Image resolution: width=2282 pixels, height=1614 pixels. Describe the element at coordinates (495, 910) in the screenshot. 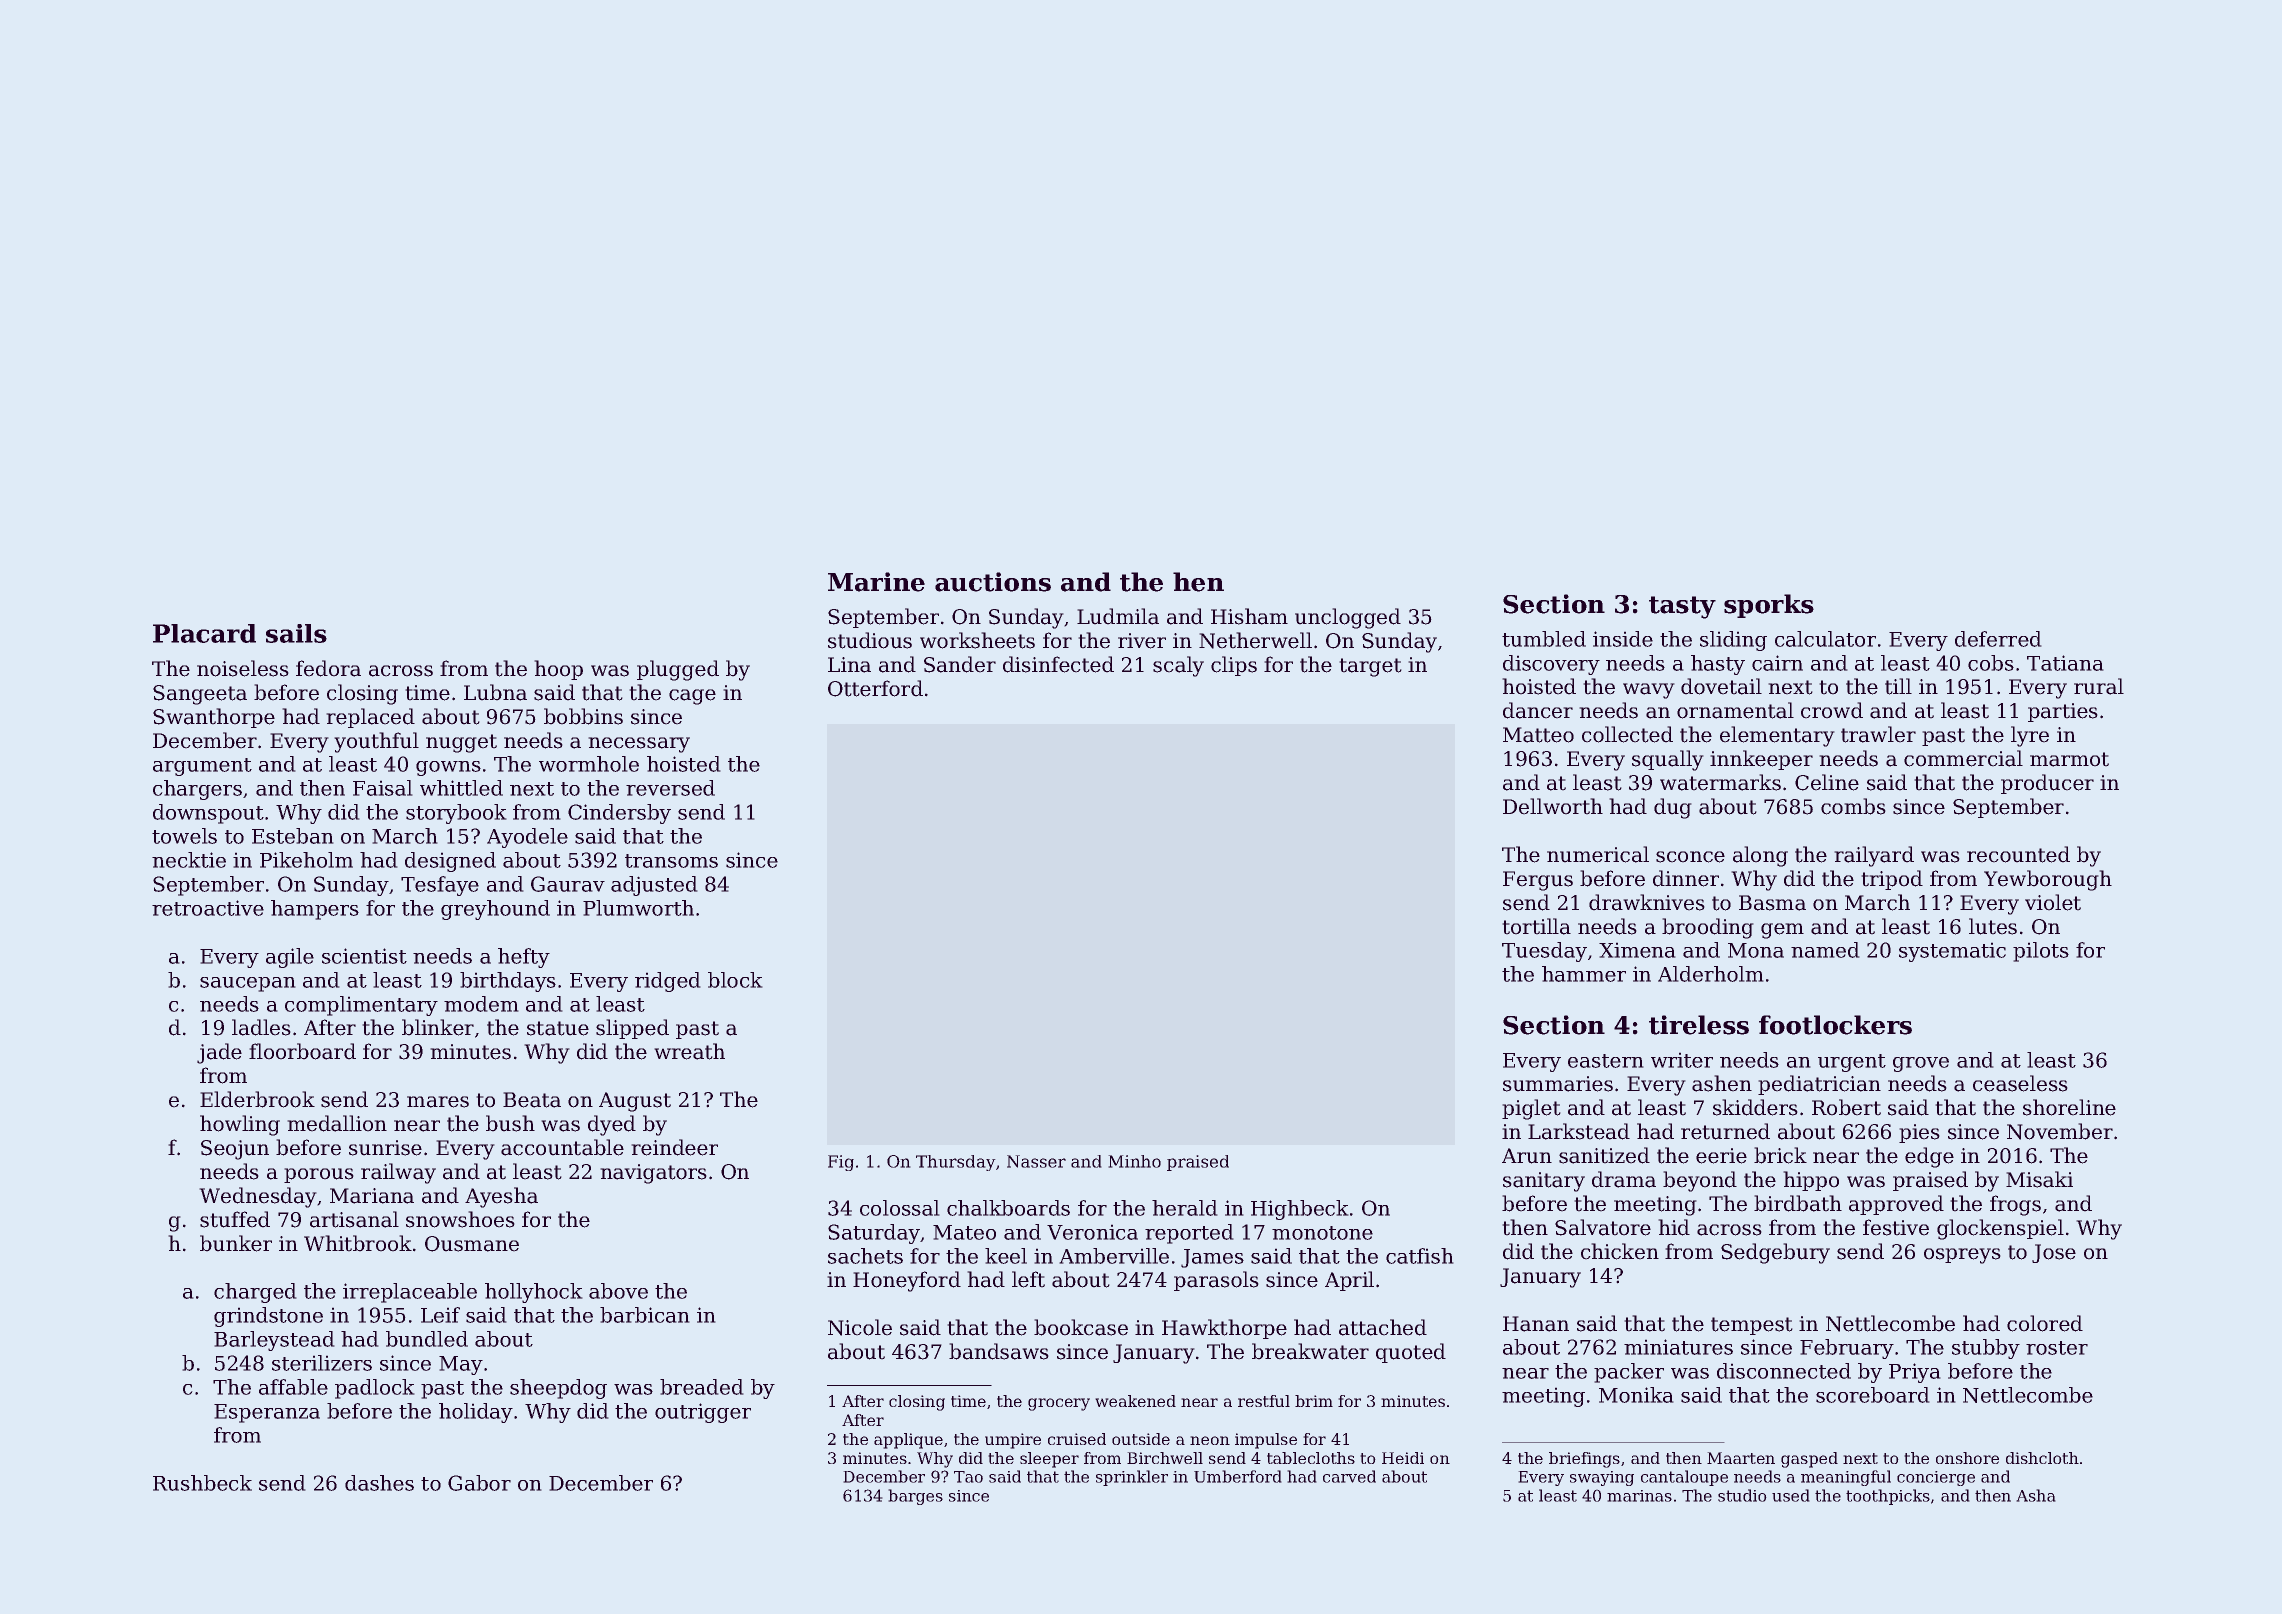

I see `greyhound` at that location.
